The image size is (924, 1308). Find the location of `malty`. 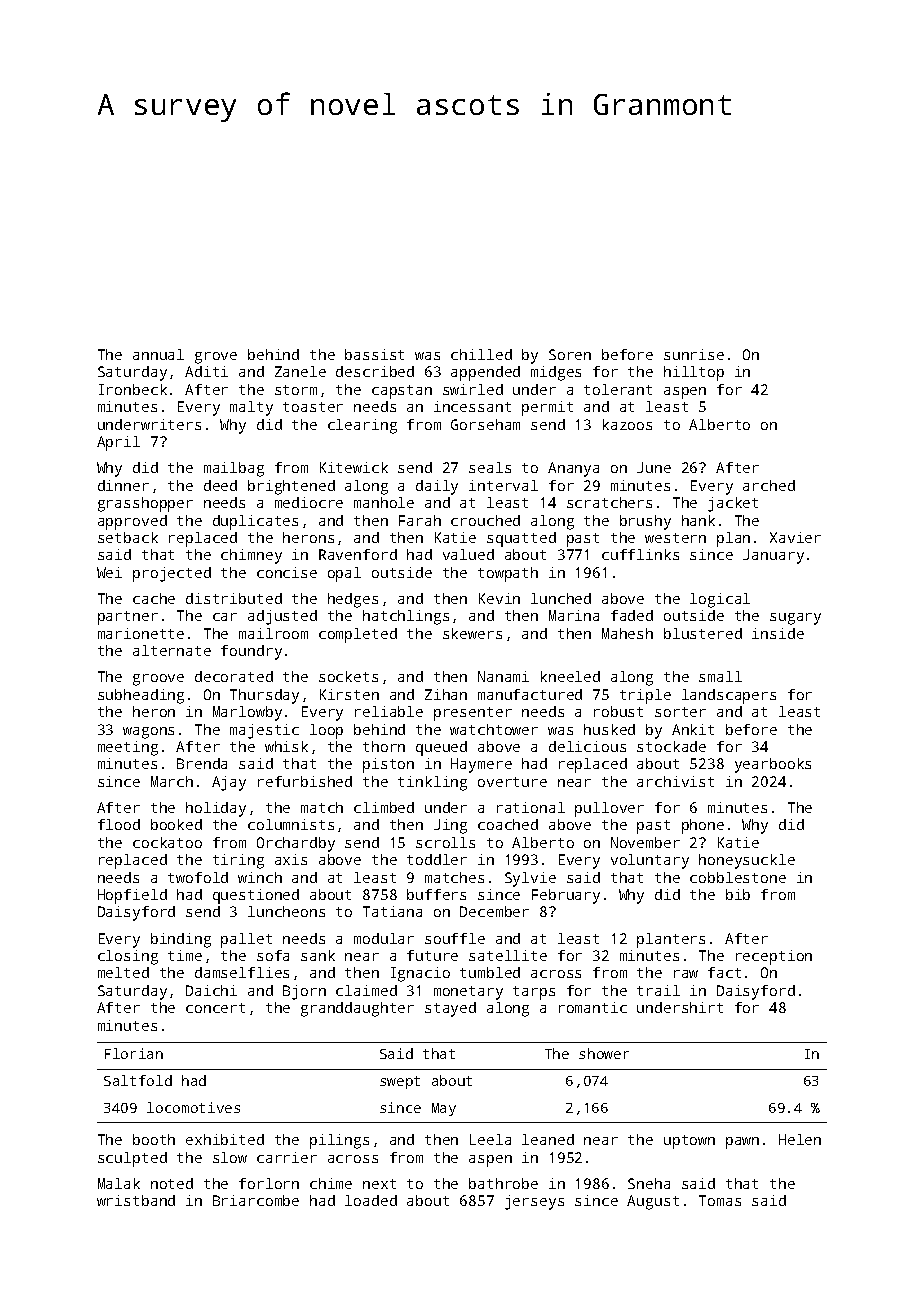

malty is located at coordinates (251, 408).
